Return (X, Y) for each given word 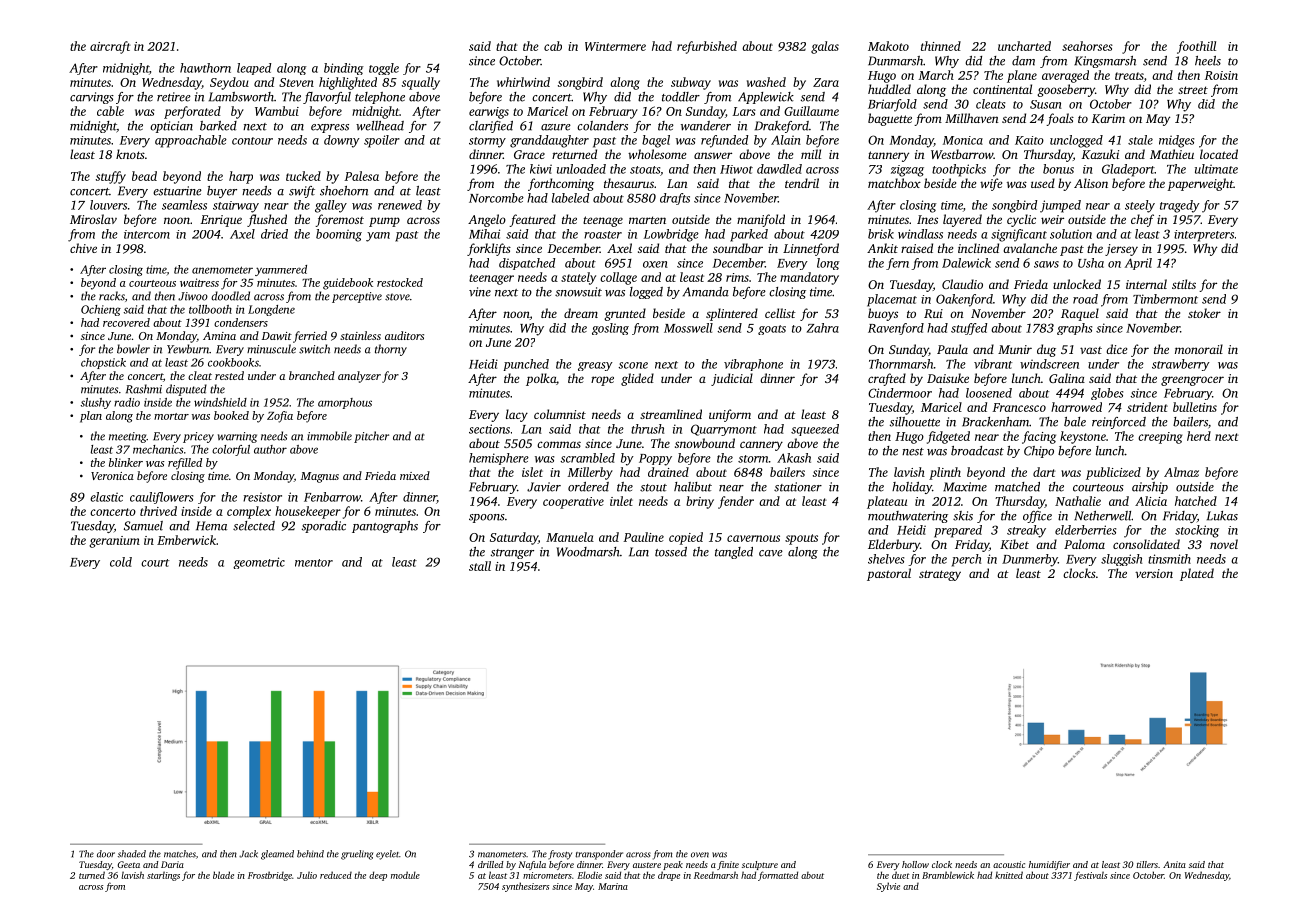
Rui (933, 313)
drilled (490, 864)
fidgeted (948, 437)
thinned (941, 46)
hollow (915, 864)
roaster (603, 235)
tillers (1147, 864)
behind (310, 854)
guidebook (348, 284)
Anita (1174, 864)
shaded (132, 854)
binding (344, 69)
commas (559, 444)
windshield (220, 402)
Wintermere (615, 46)
